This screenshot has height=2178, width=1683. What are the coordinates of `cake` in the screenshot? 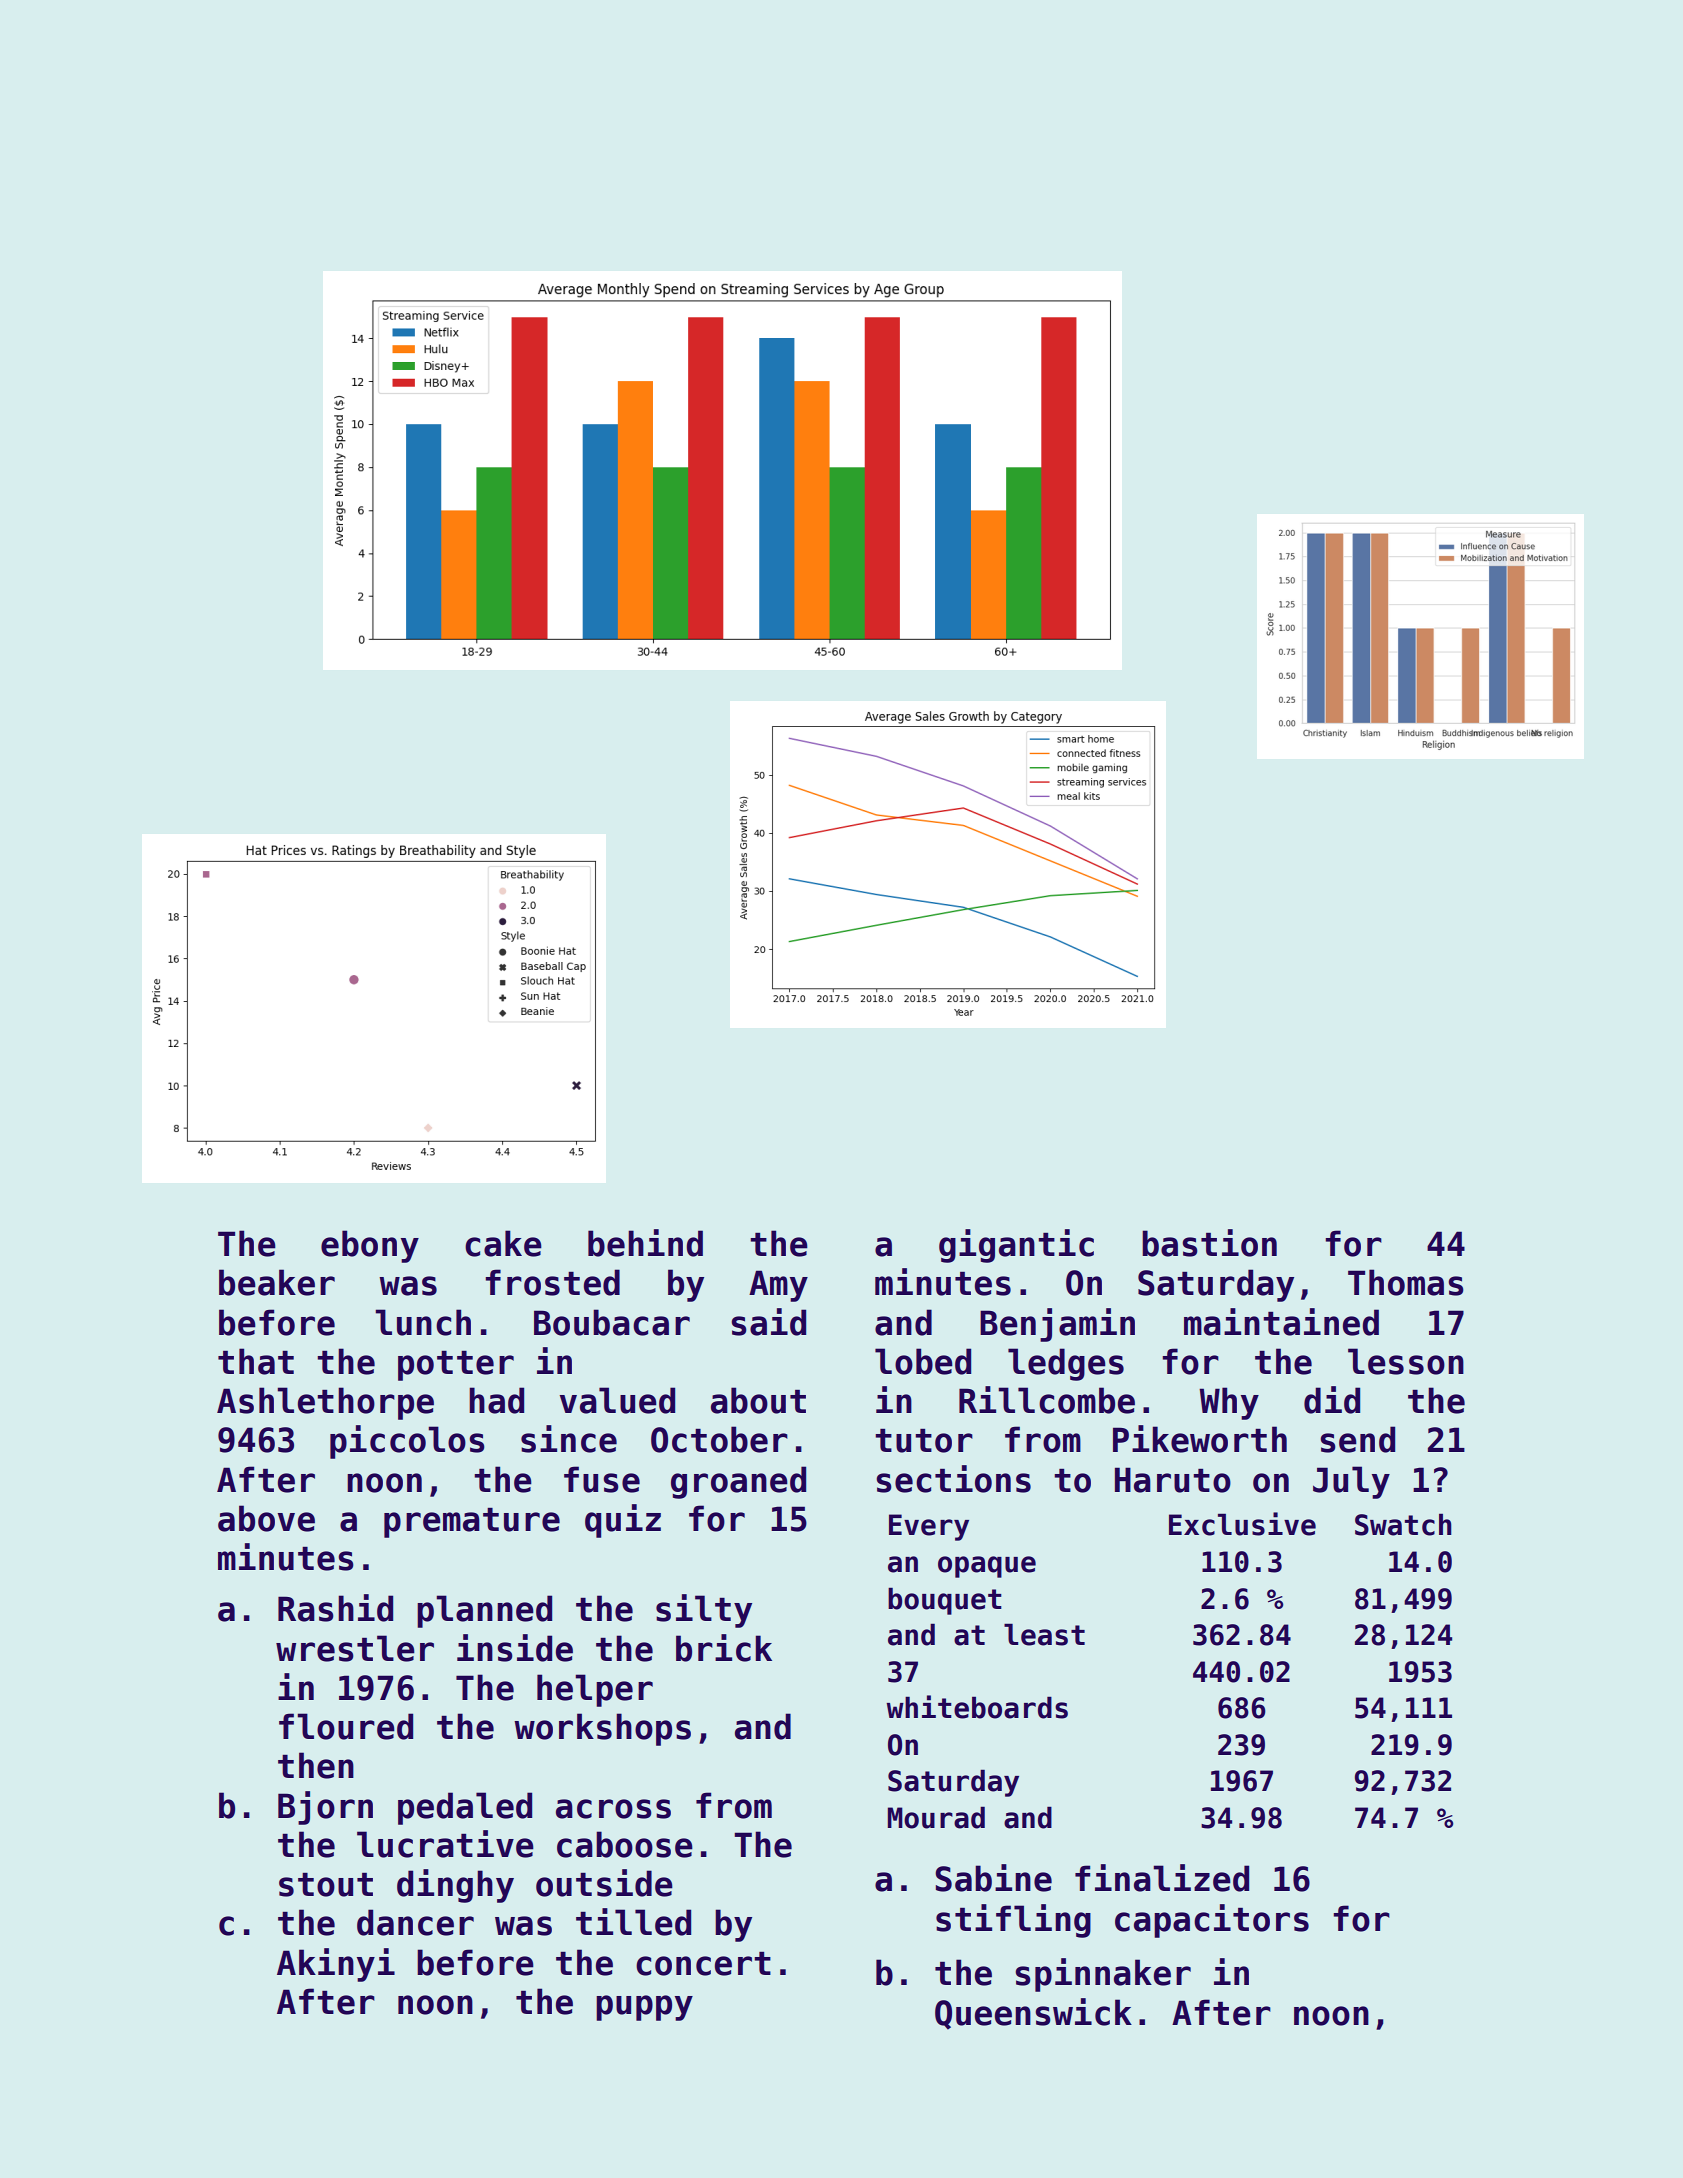 It's located at (503, 1243).
